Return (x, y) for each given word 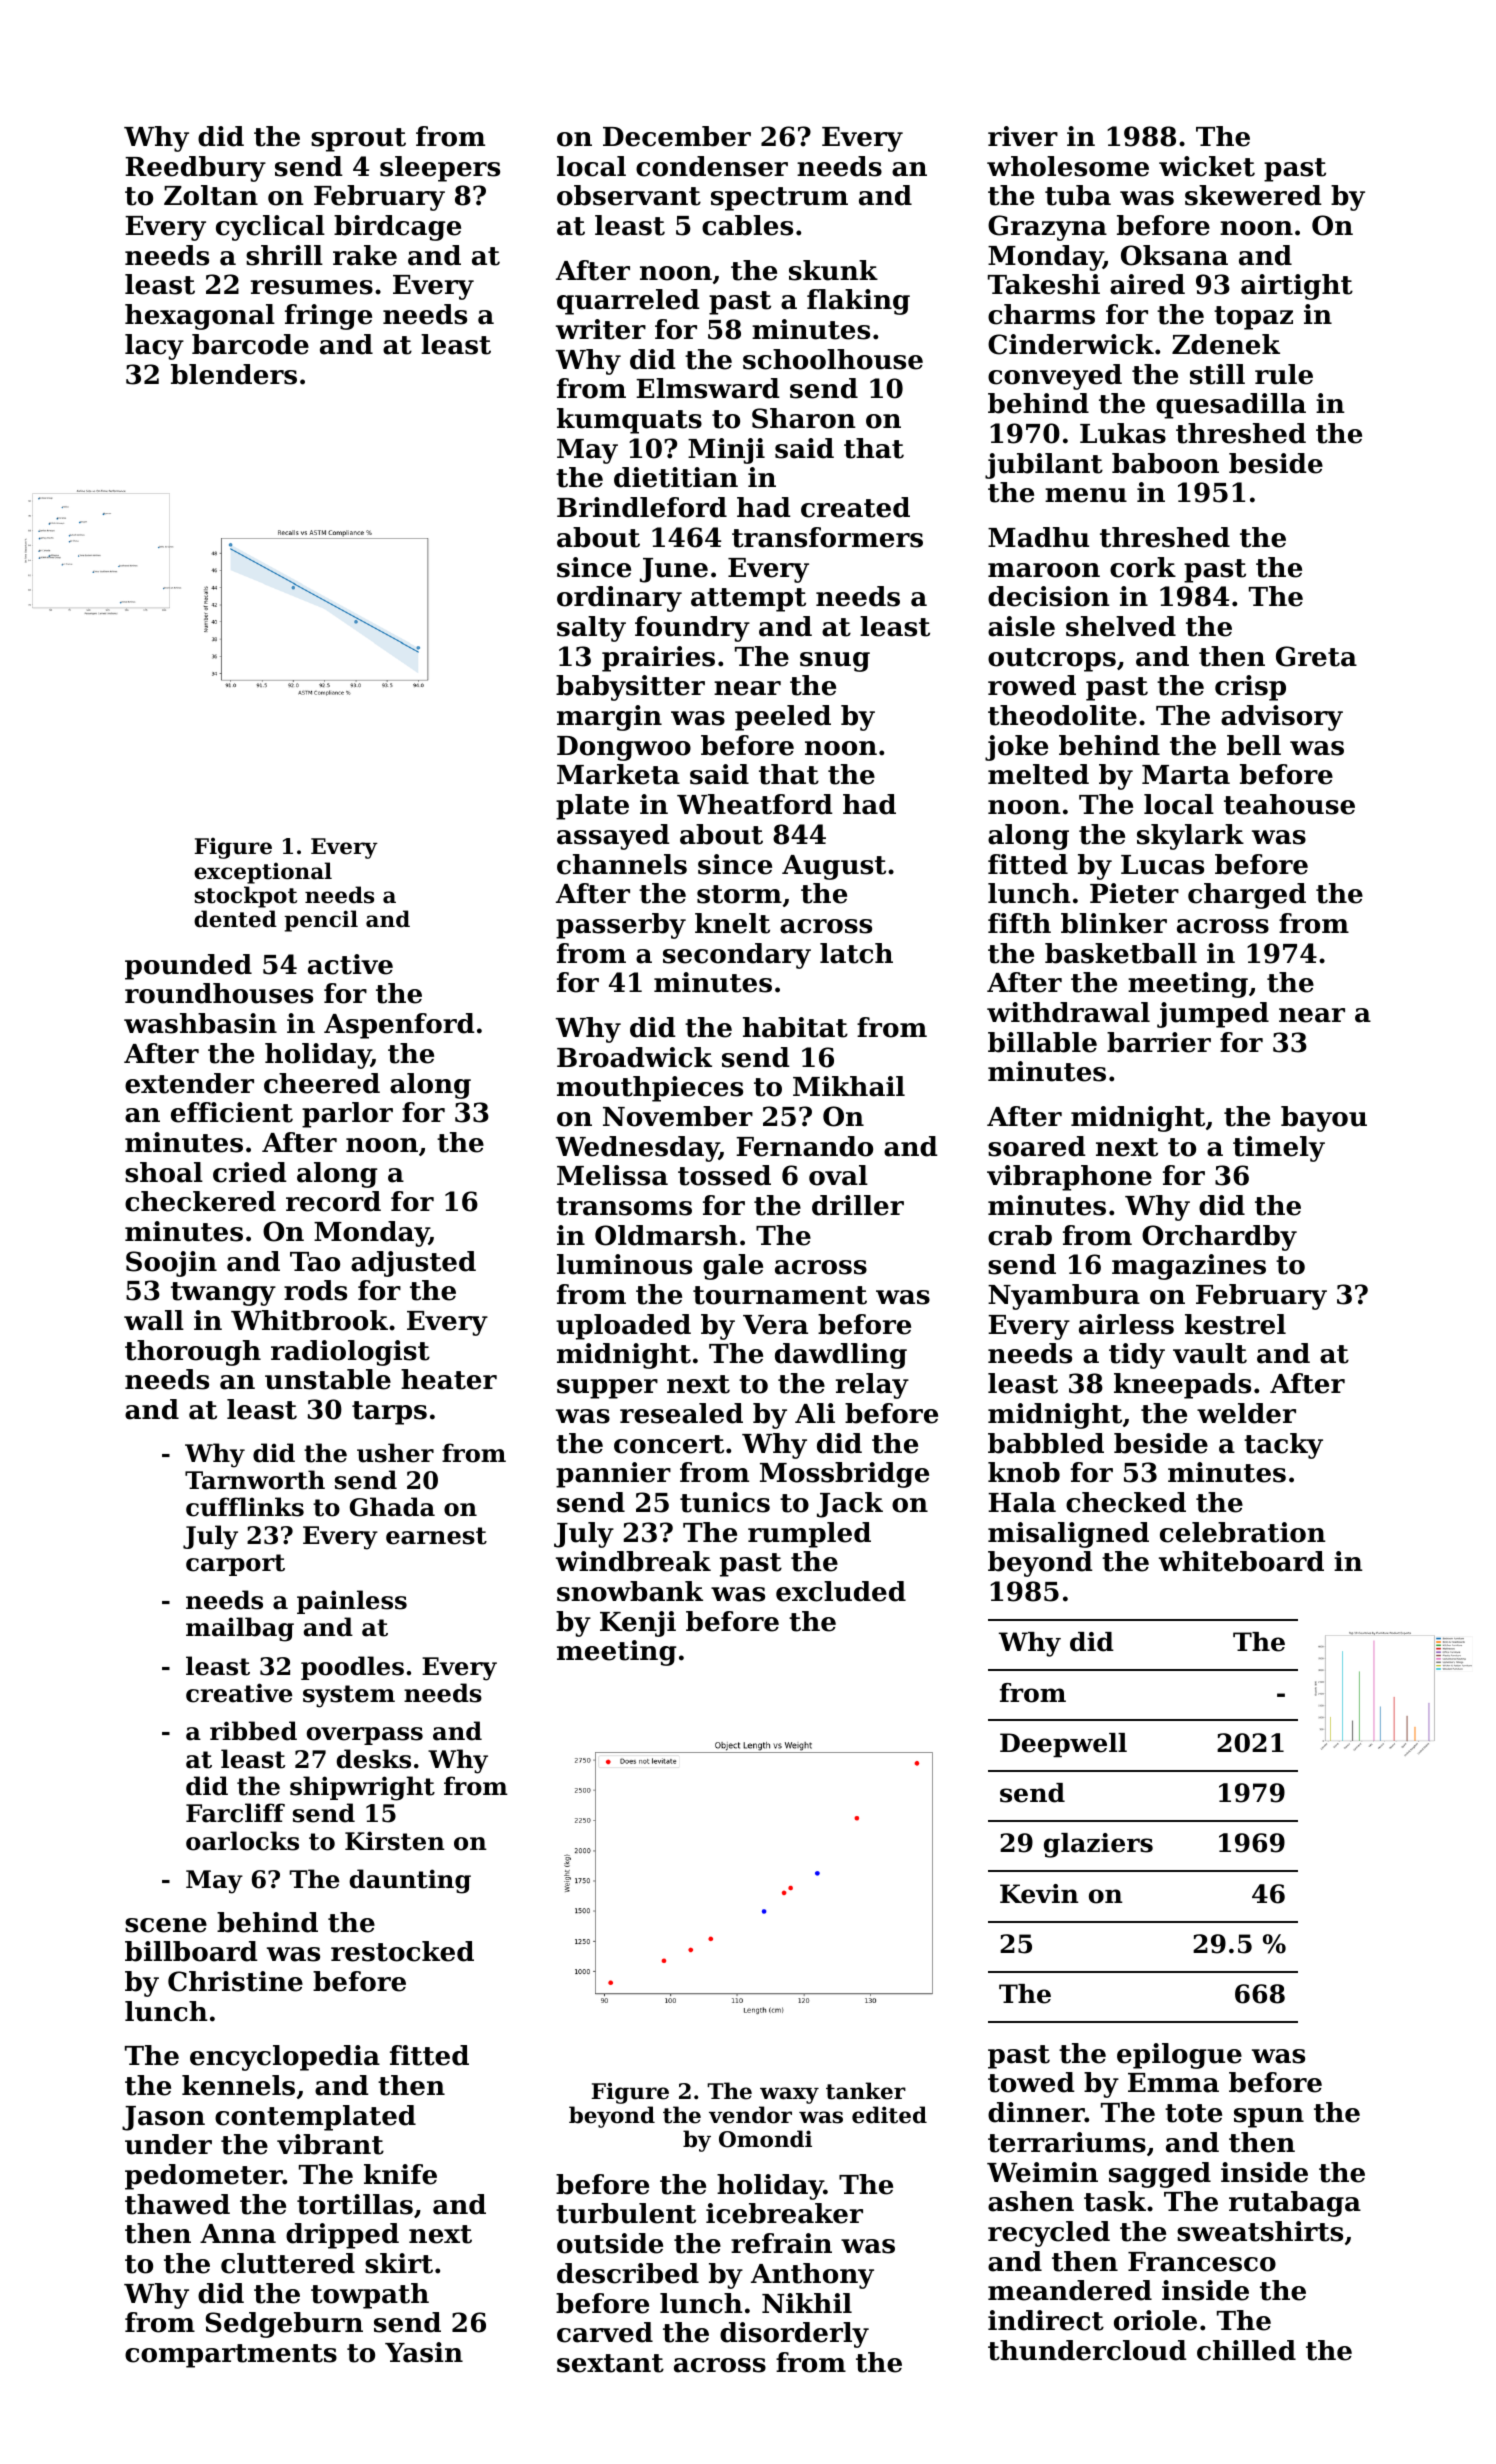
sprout (358, 140)
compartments (231, 2356)
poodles (352, 1668)
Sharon (804, 418)
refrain (781, 2243)
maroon (1044, 570)
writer (601, 329)
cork (1143, 567)
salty (591, 629)
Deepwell (1063, 1745)
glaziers (1098, 1845)
